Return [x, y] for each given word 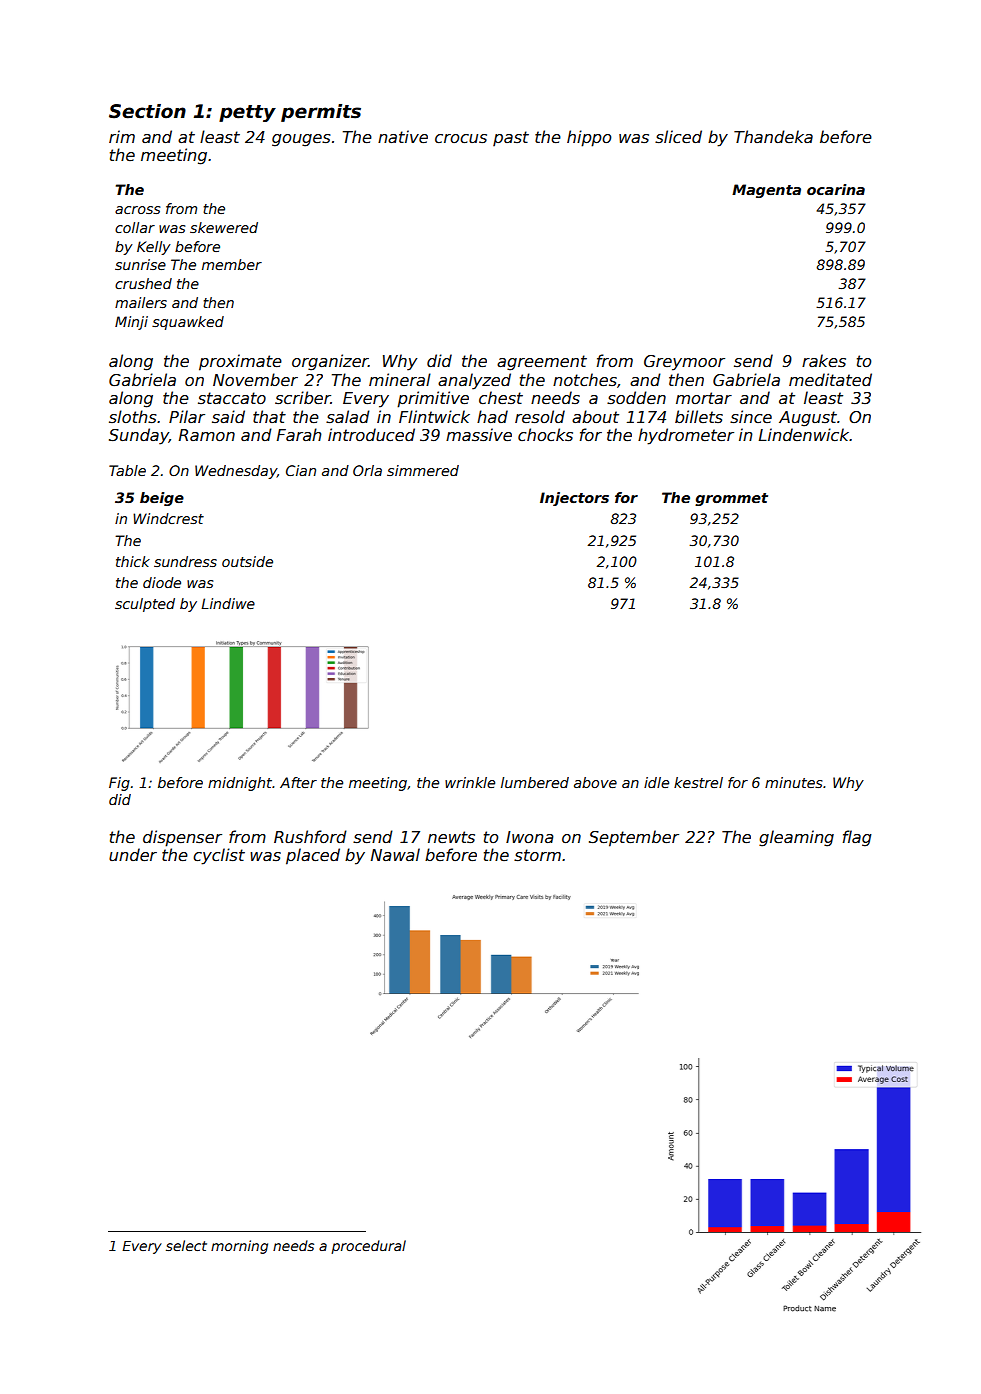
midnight [240, 784]
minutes [793, 782]
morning [239, 1247]
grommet [731, 499]
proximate [240, 362]
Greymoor [684, 363]
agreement [542, 363]
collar [135, 227]
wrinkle [470, 782]
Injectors [574, 499]
